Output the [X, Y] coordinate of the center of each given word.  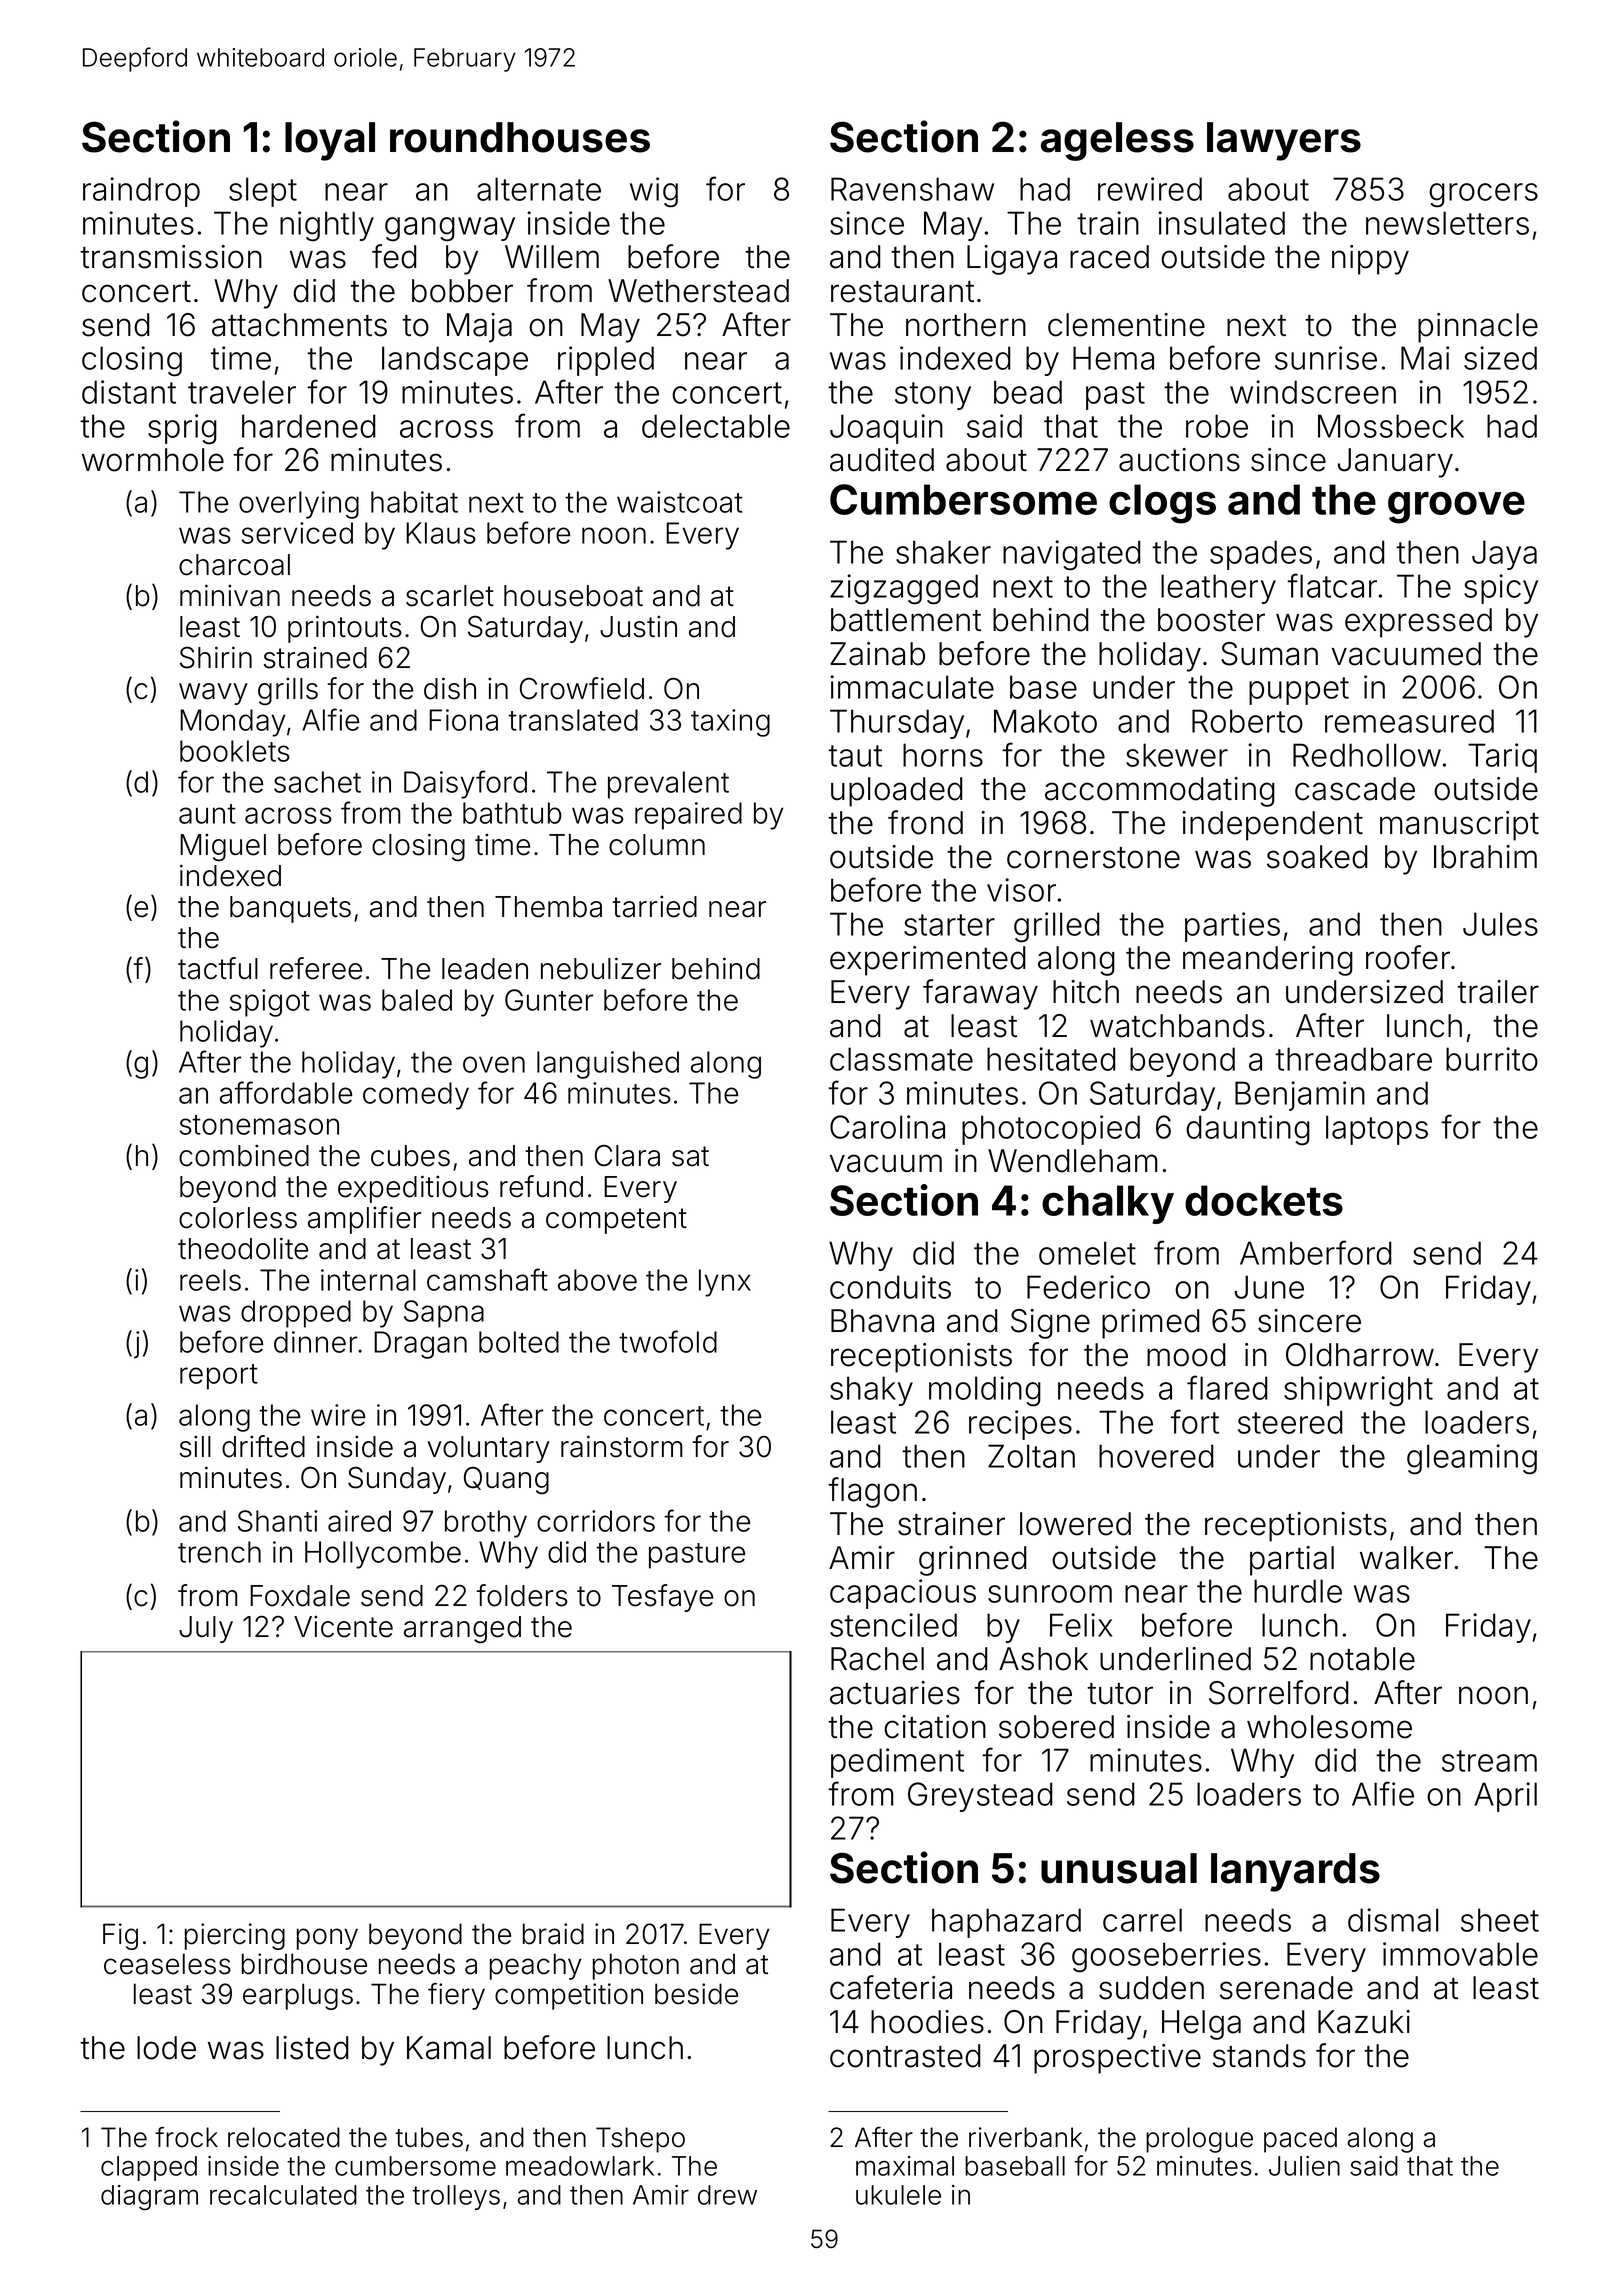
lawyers [1284, 141]
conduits [890, 1287]
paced [1300, 2140]
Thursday [897, 724]
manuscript [1459, 826]
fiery [456, 1996]
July [206, 1629]
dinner [315, 1342]
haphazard [1006, 1923]
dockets [1264, 1200]
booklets [235, 751]
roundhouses [520, 137]
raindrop [141, 192]
